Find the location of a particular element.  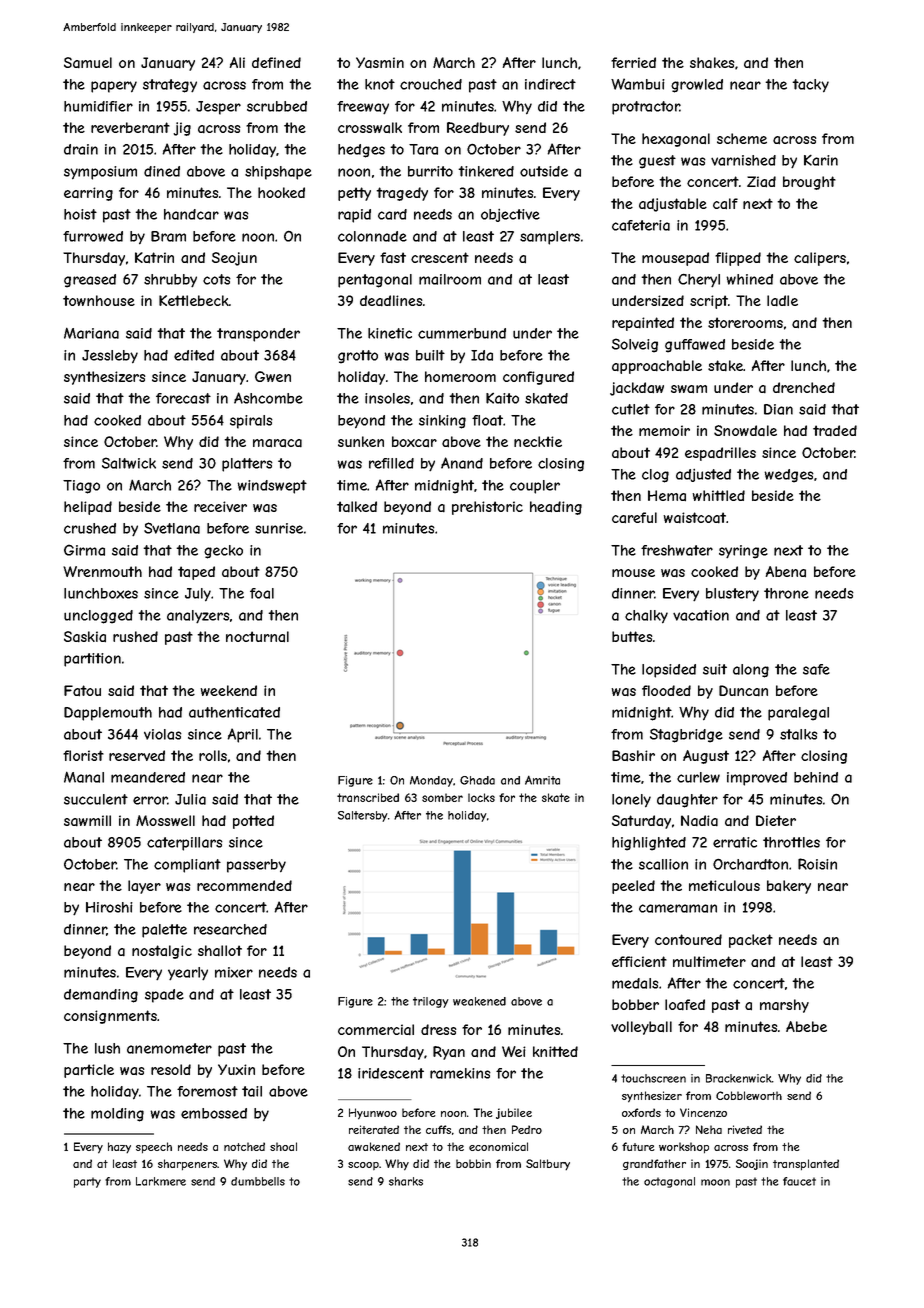

weakened is located at coordinates (479, 1001).
